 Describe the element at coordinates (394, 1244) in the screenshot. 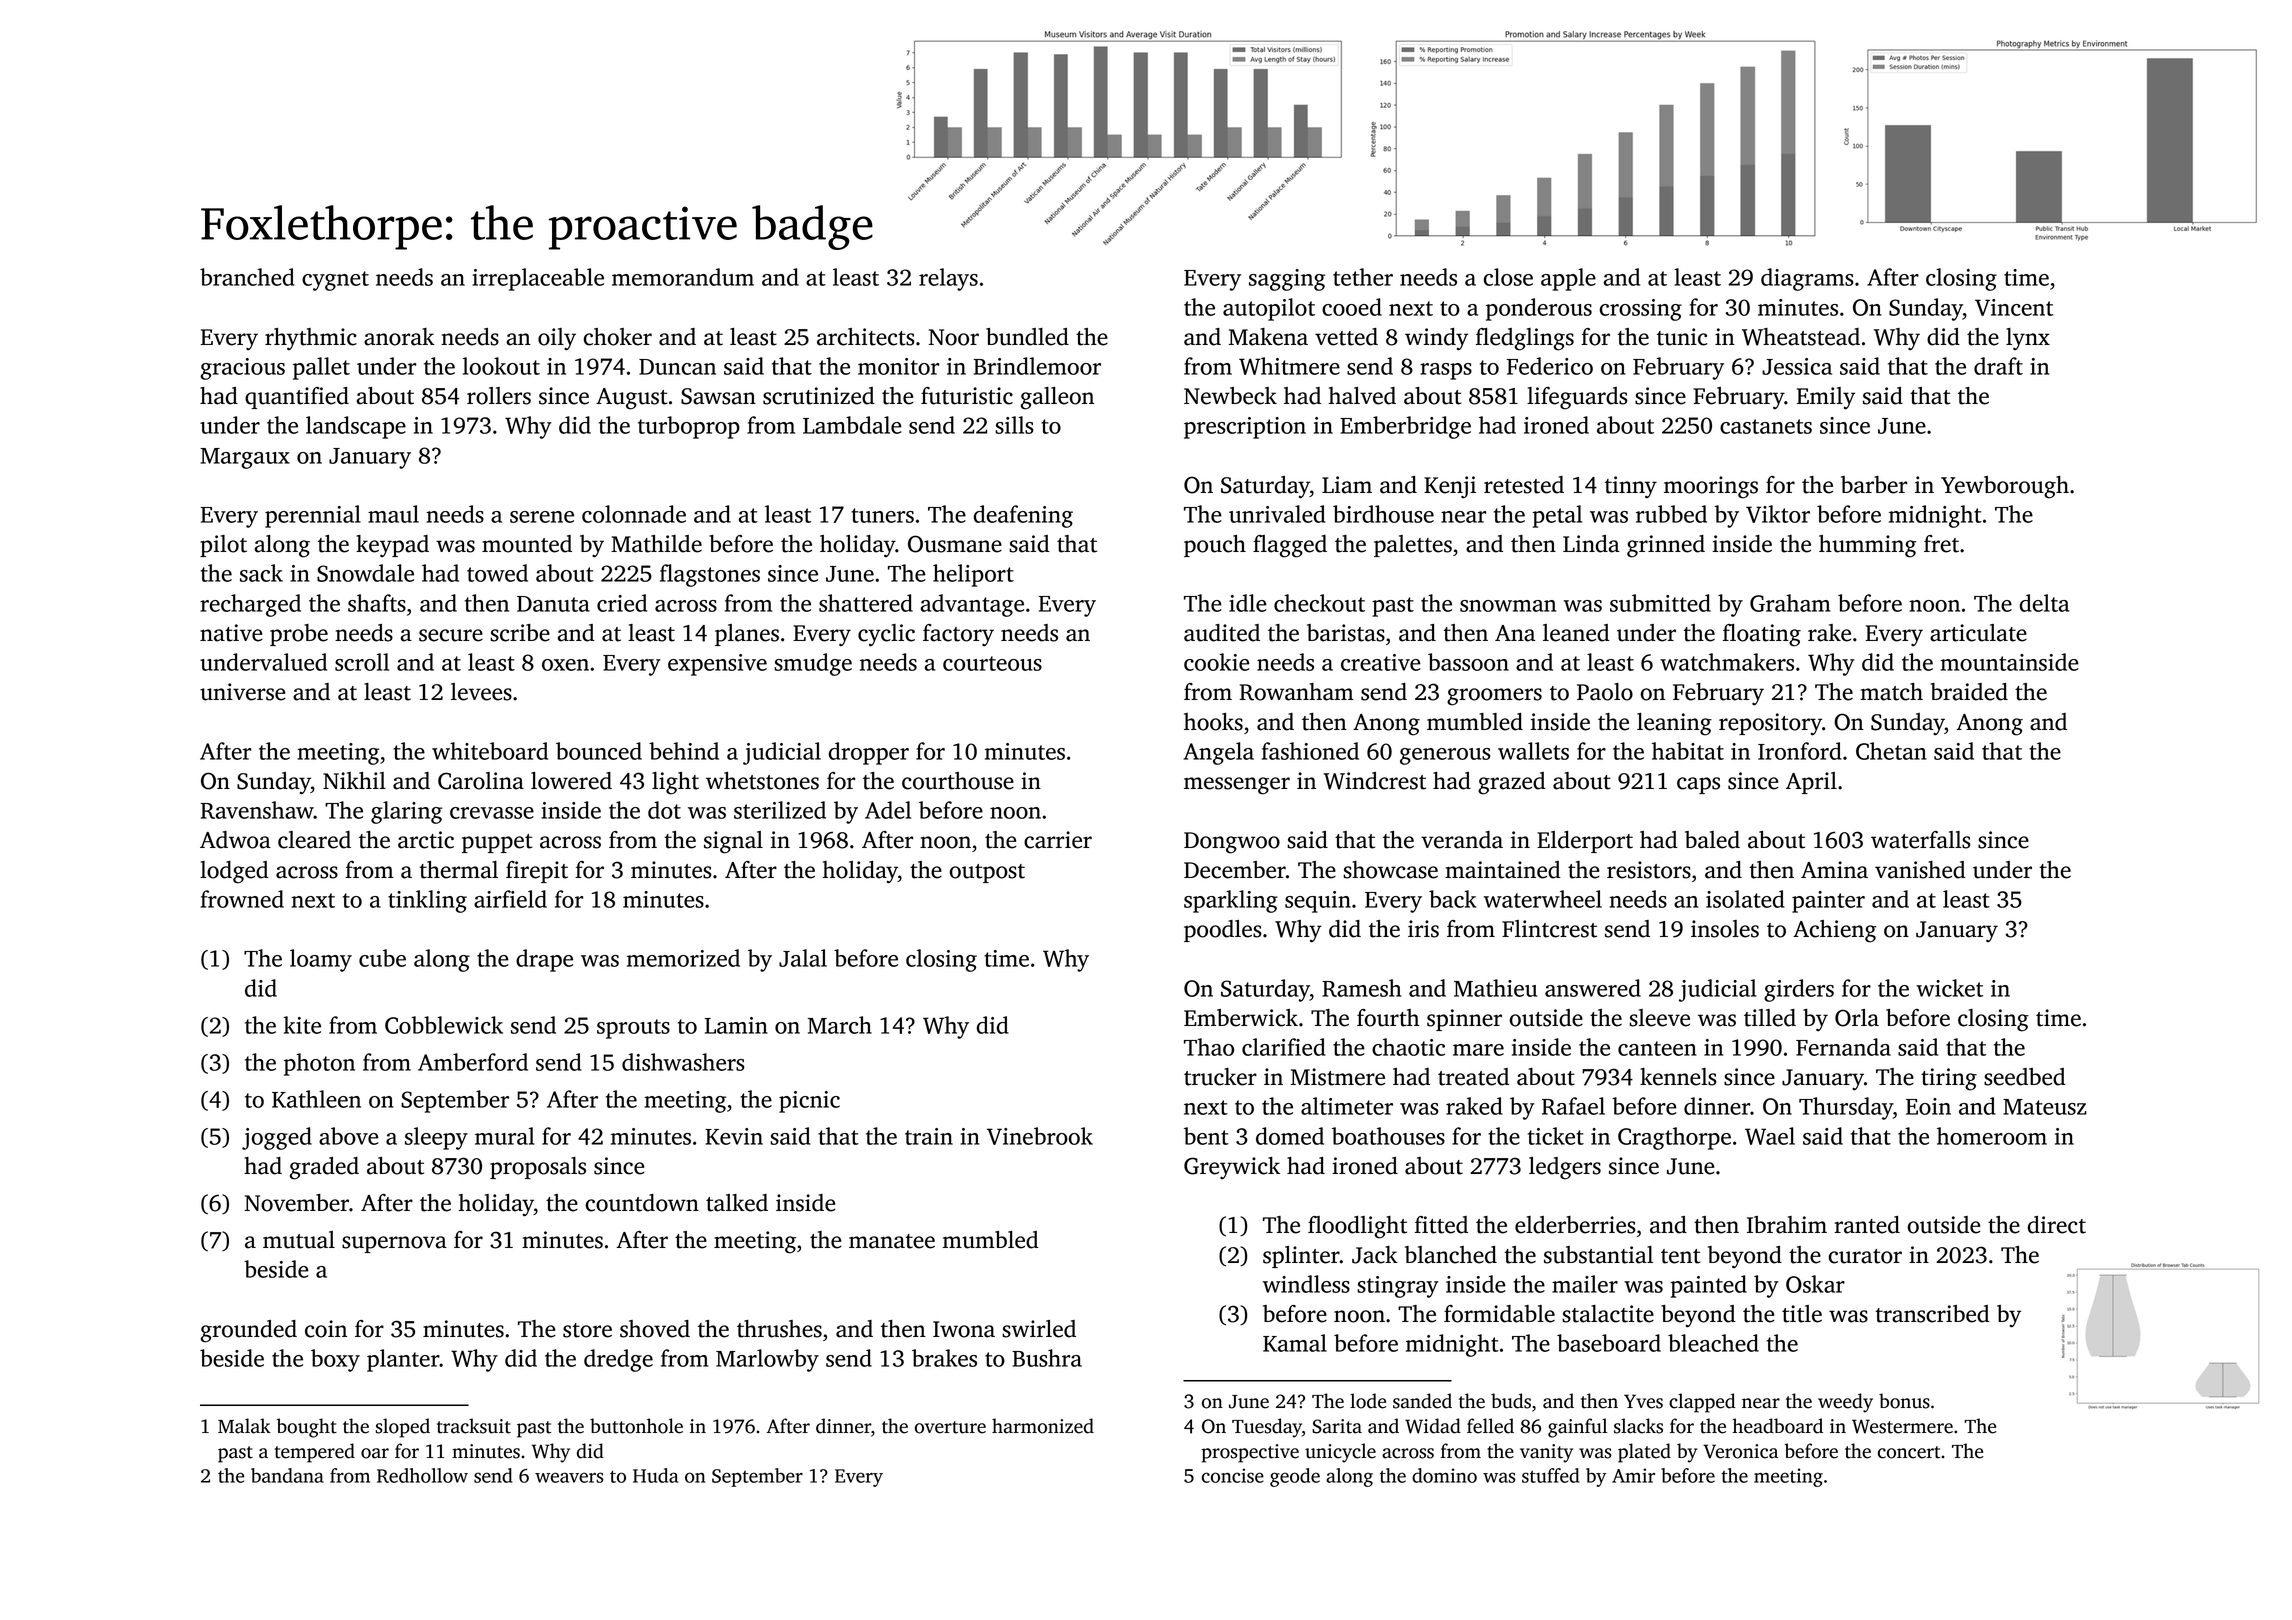

I see `supernova` at that location.
